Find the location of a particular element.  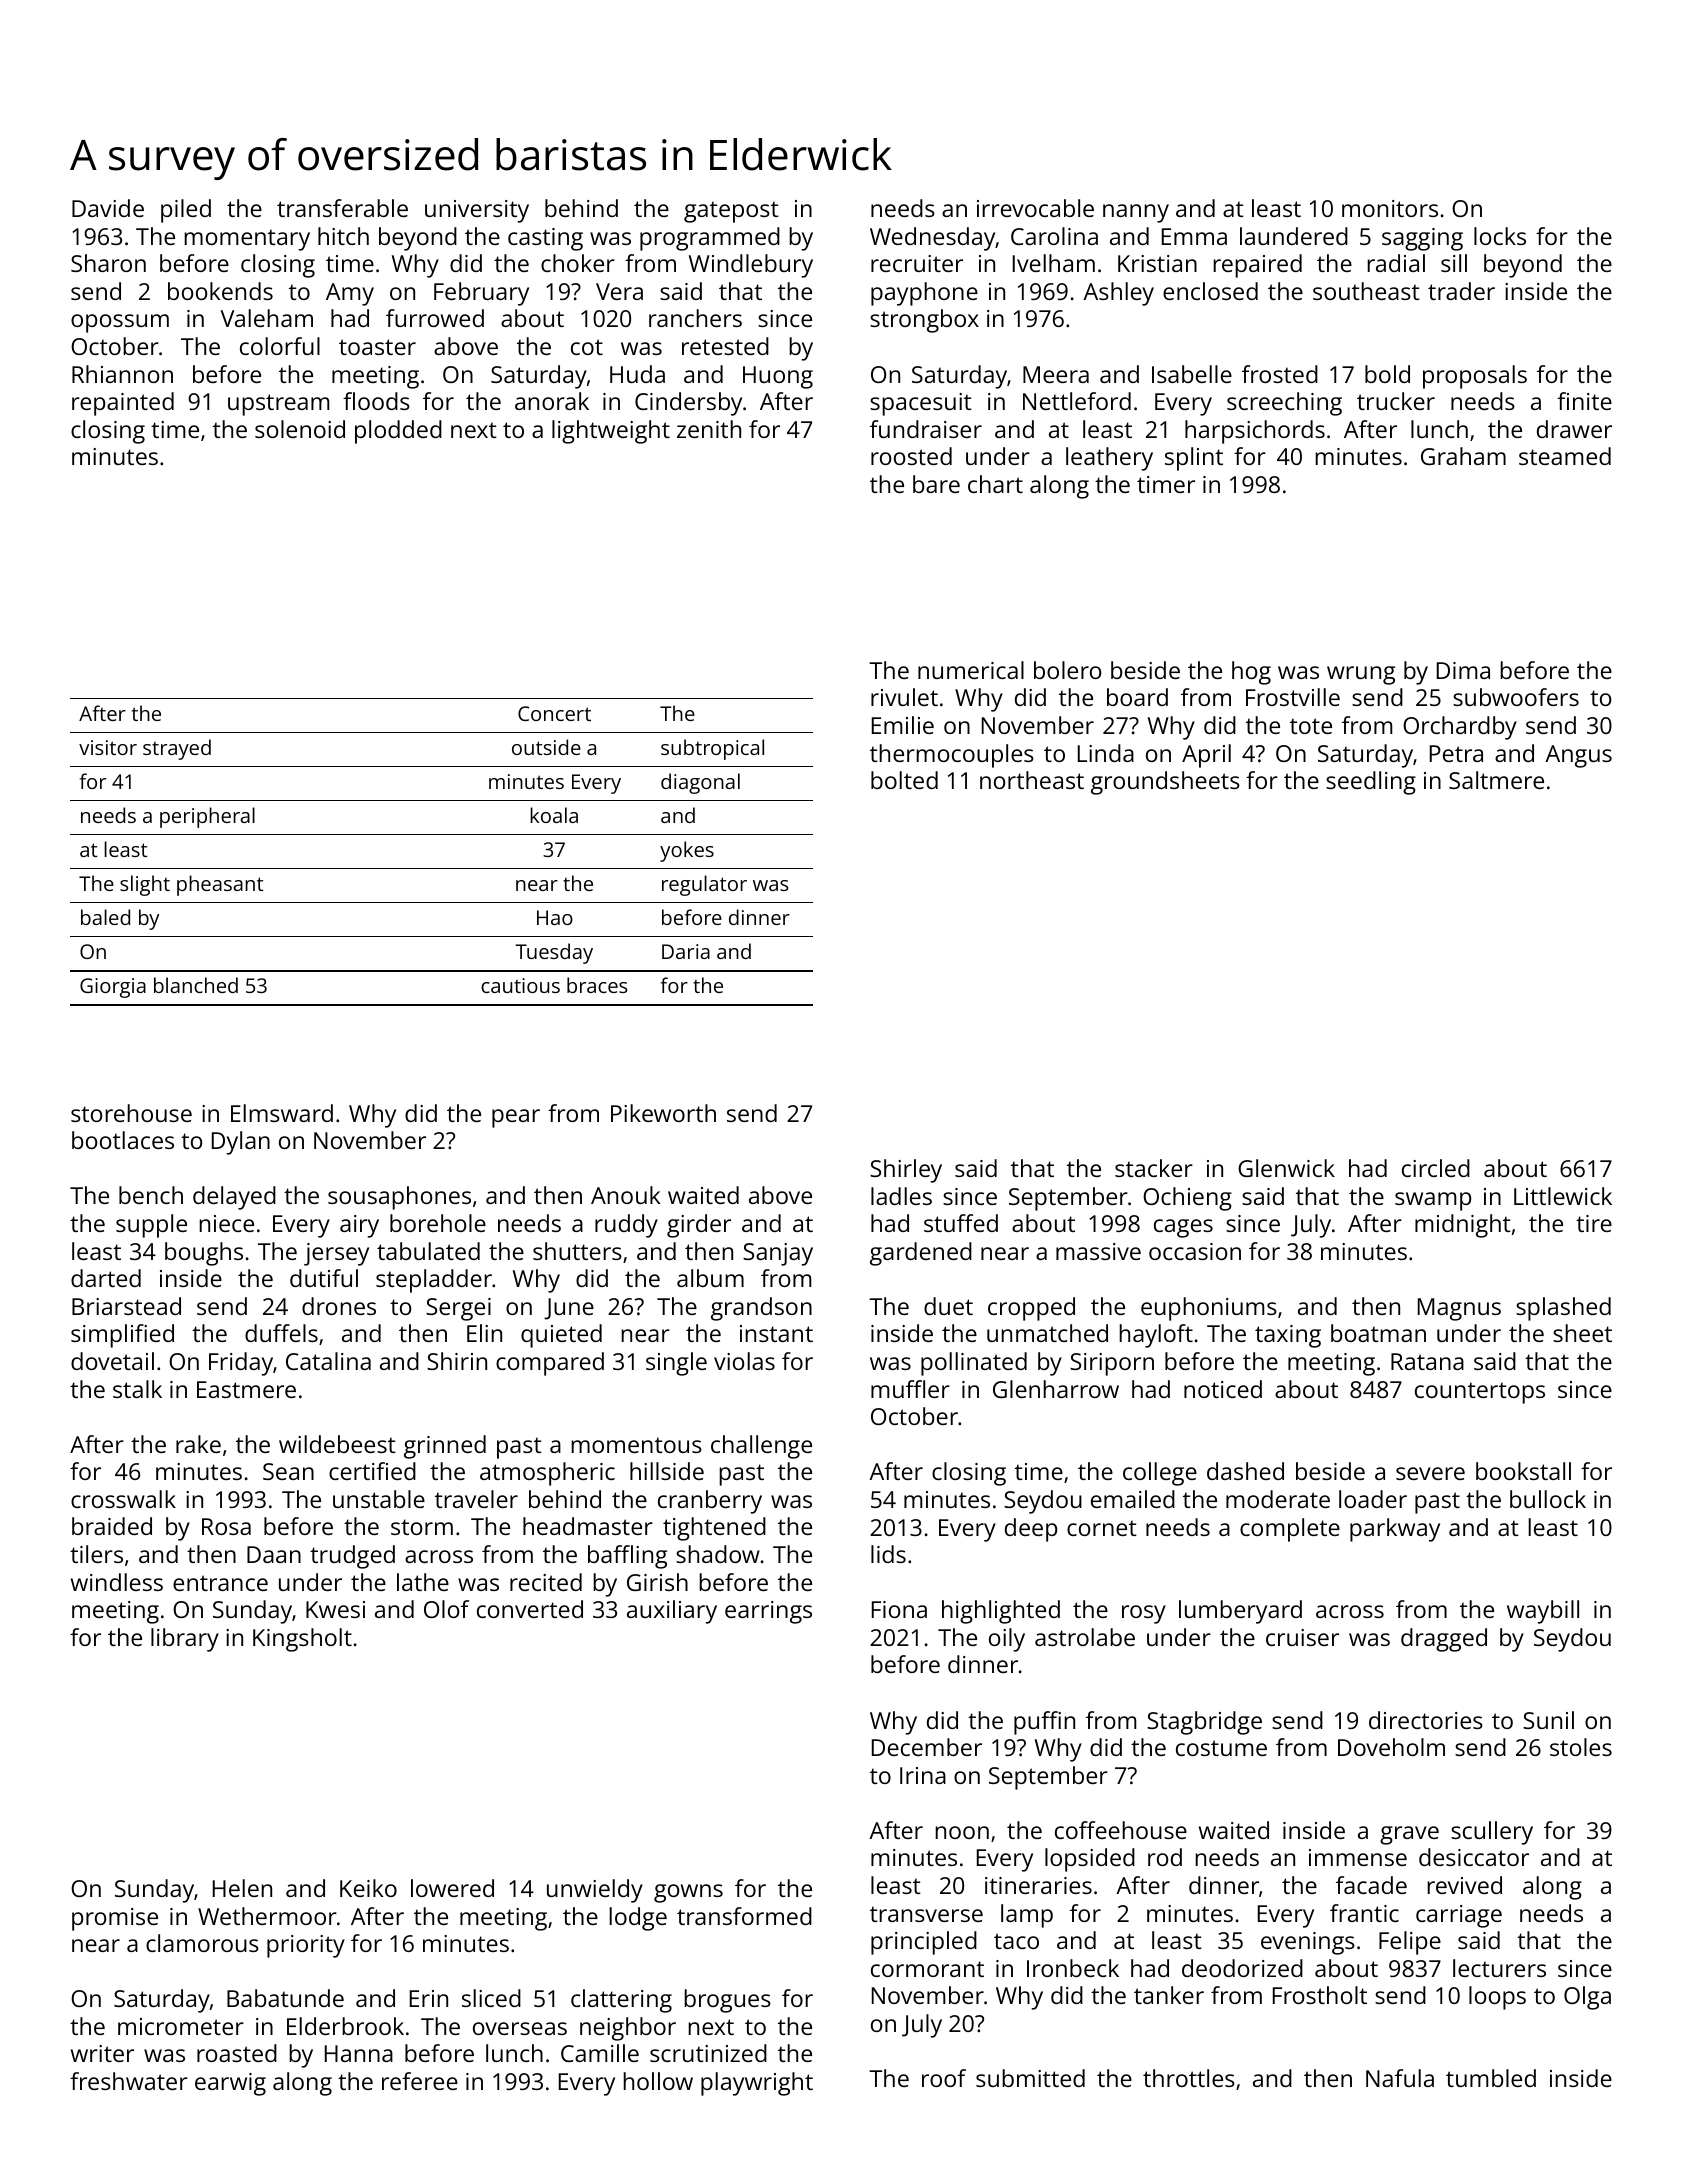

yokes is located at coordinates (687, 851).
